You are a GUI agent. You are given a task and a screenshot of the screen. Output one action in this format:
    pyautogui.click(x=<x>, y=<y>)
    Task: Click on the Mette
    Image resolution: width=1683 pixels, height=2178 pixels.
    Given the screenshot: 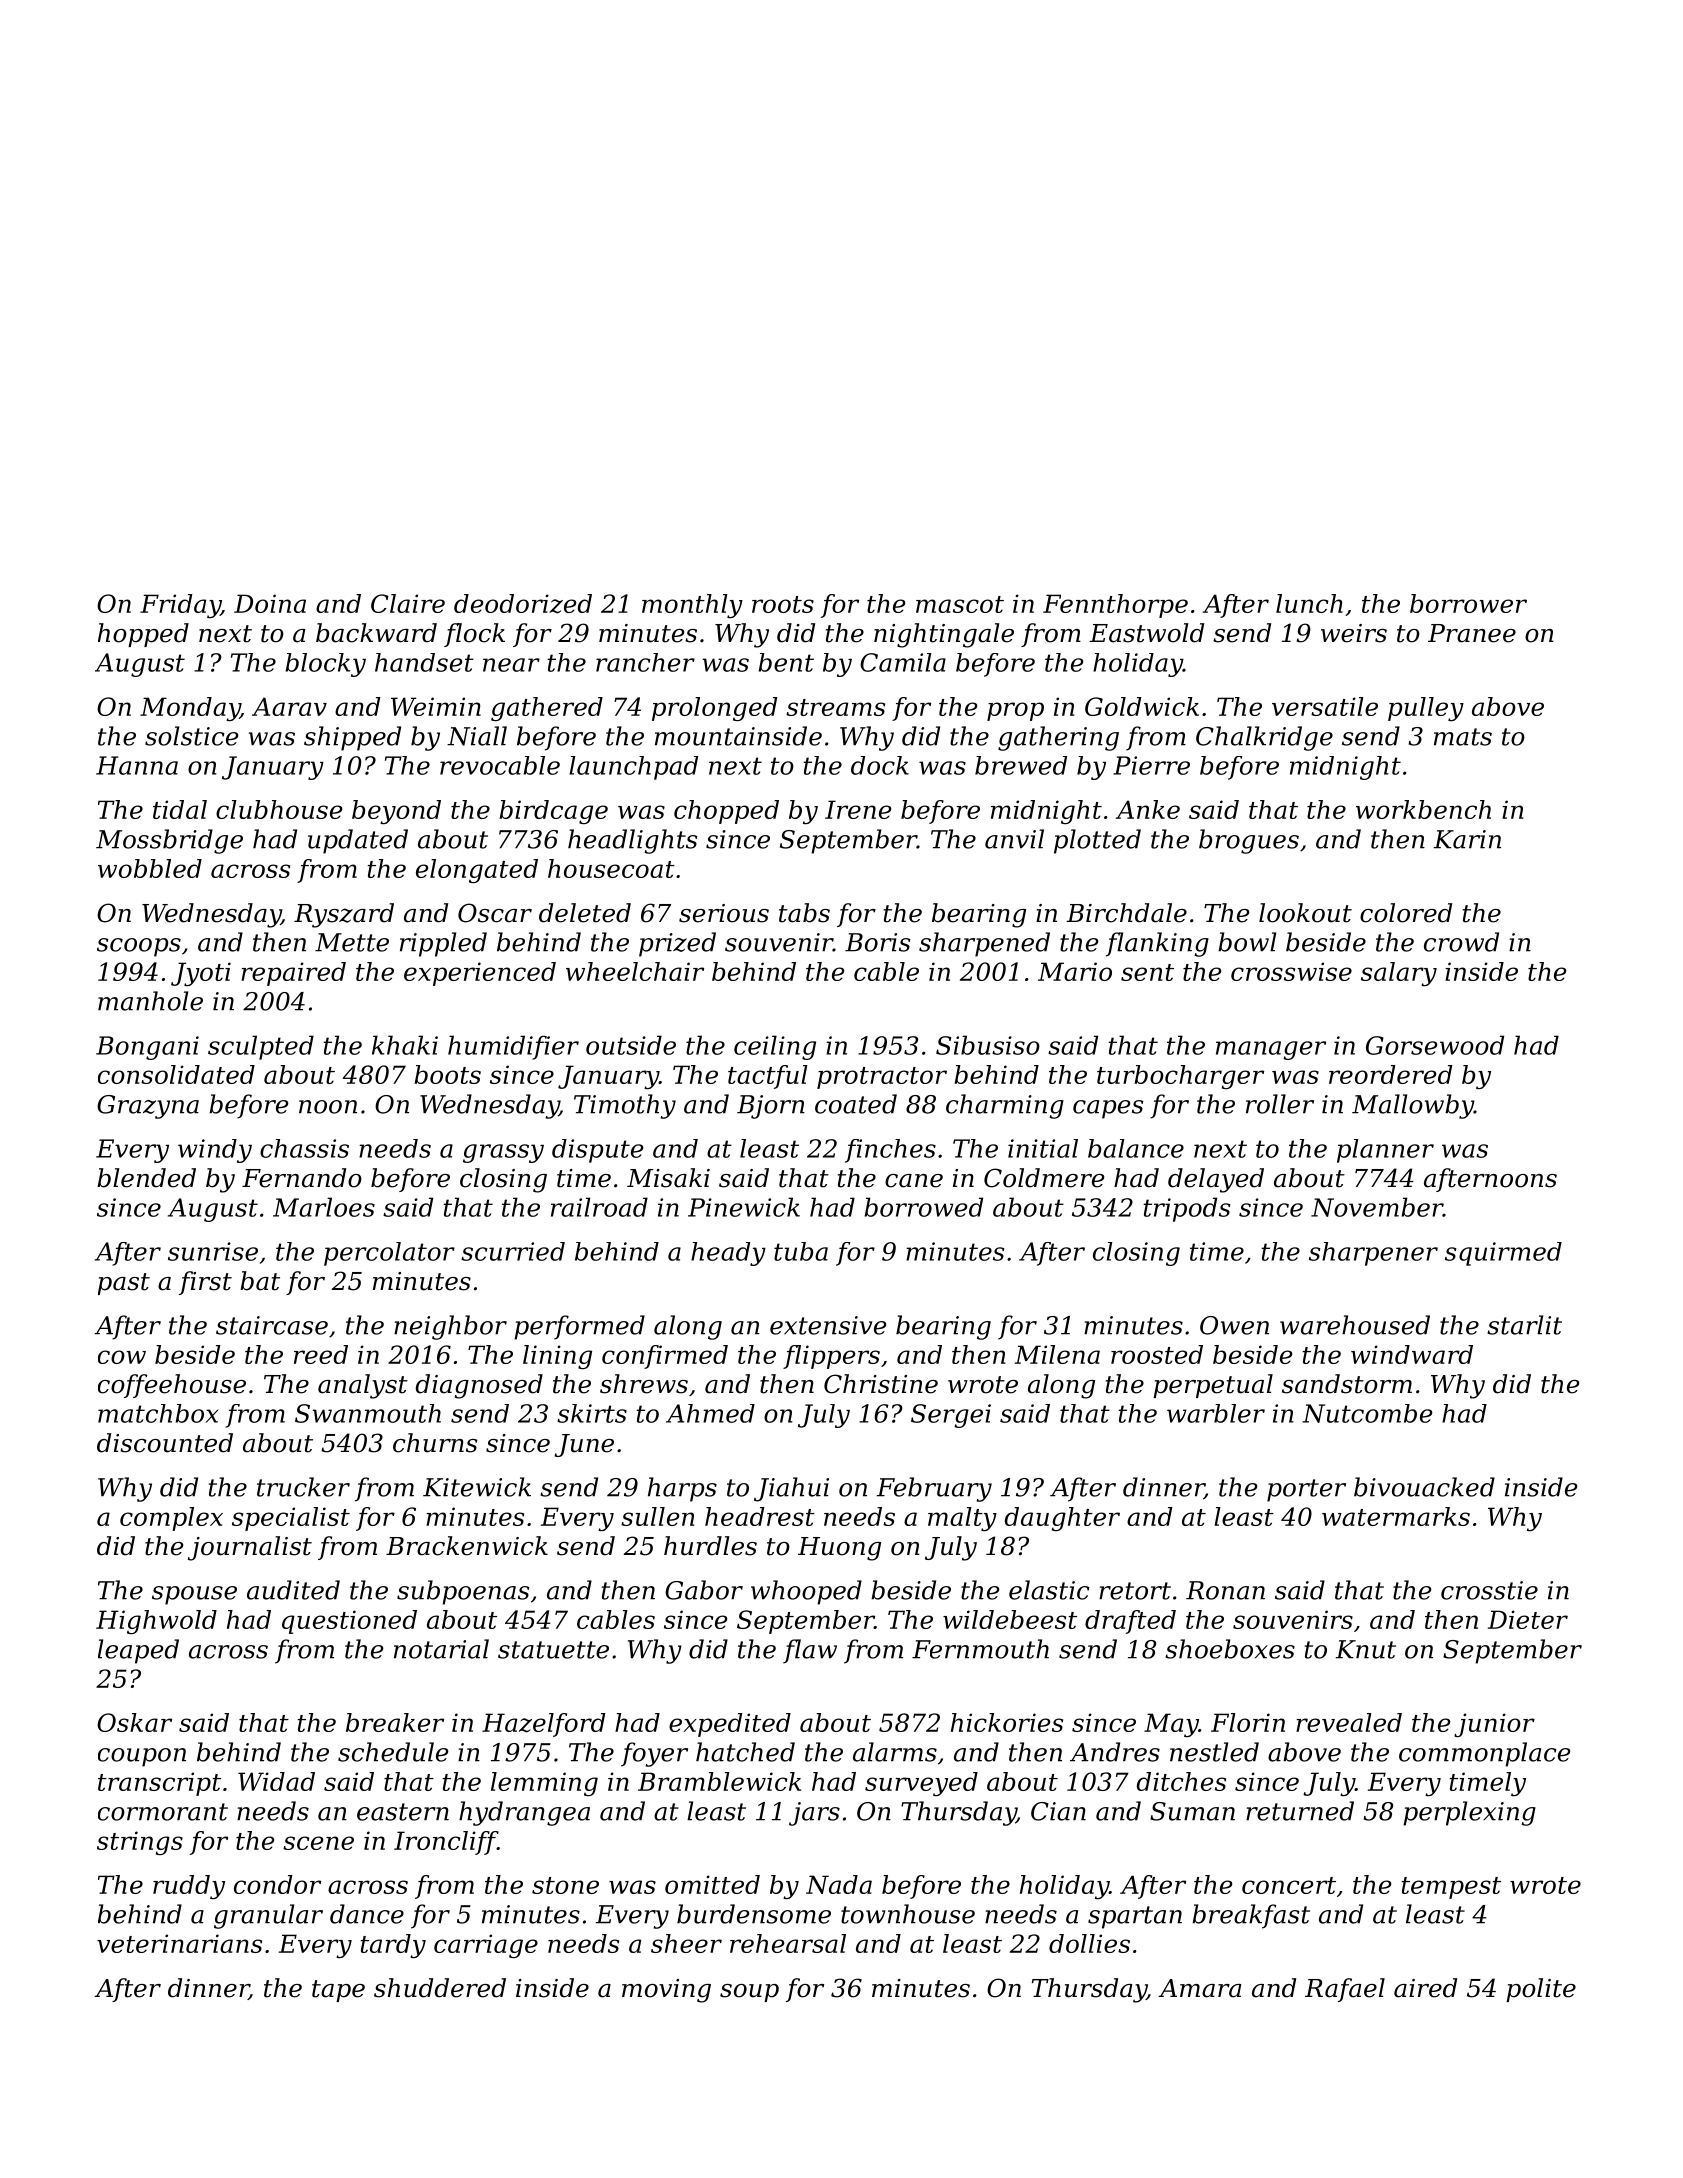 What is the action you would take?
    pyautogui.click(x=352, y=942)
